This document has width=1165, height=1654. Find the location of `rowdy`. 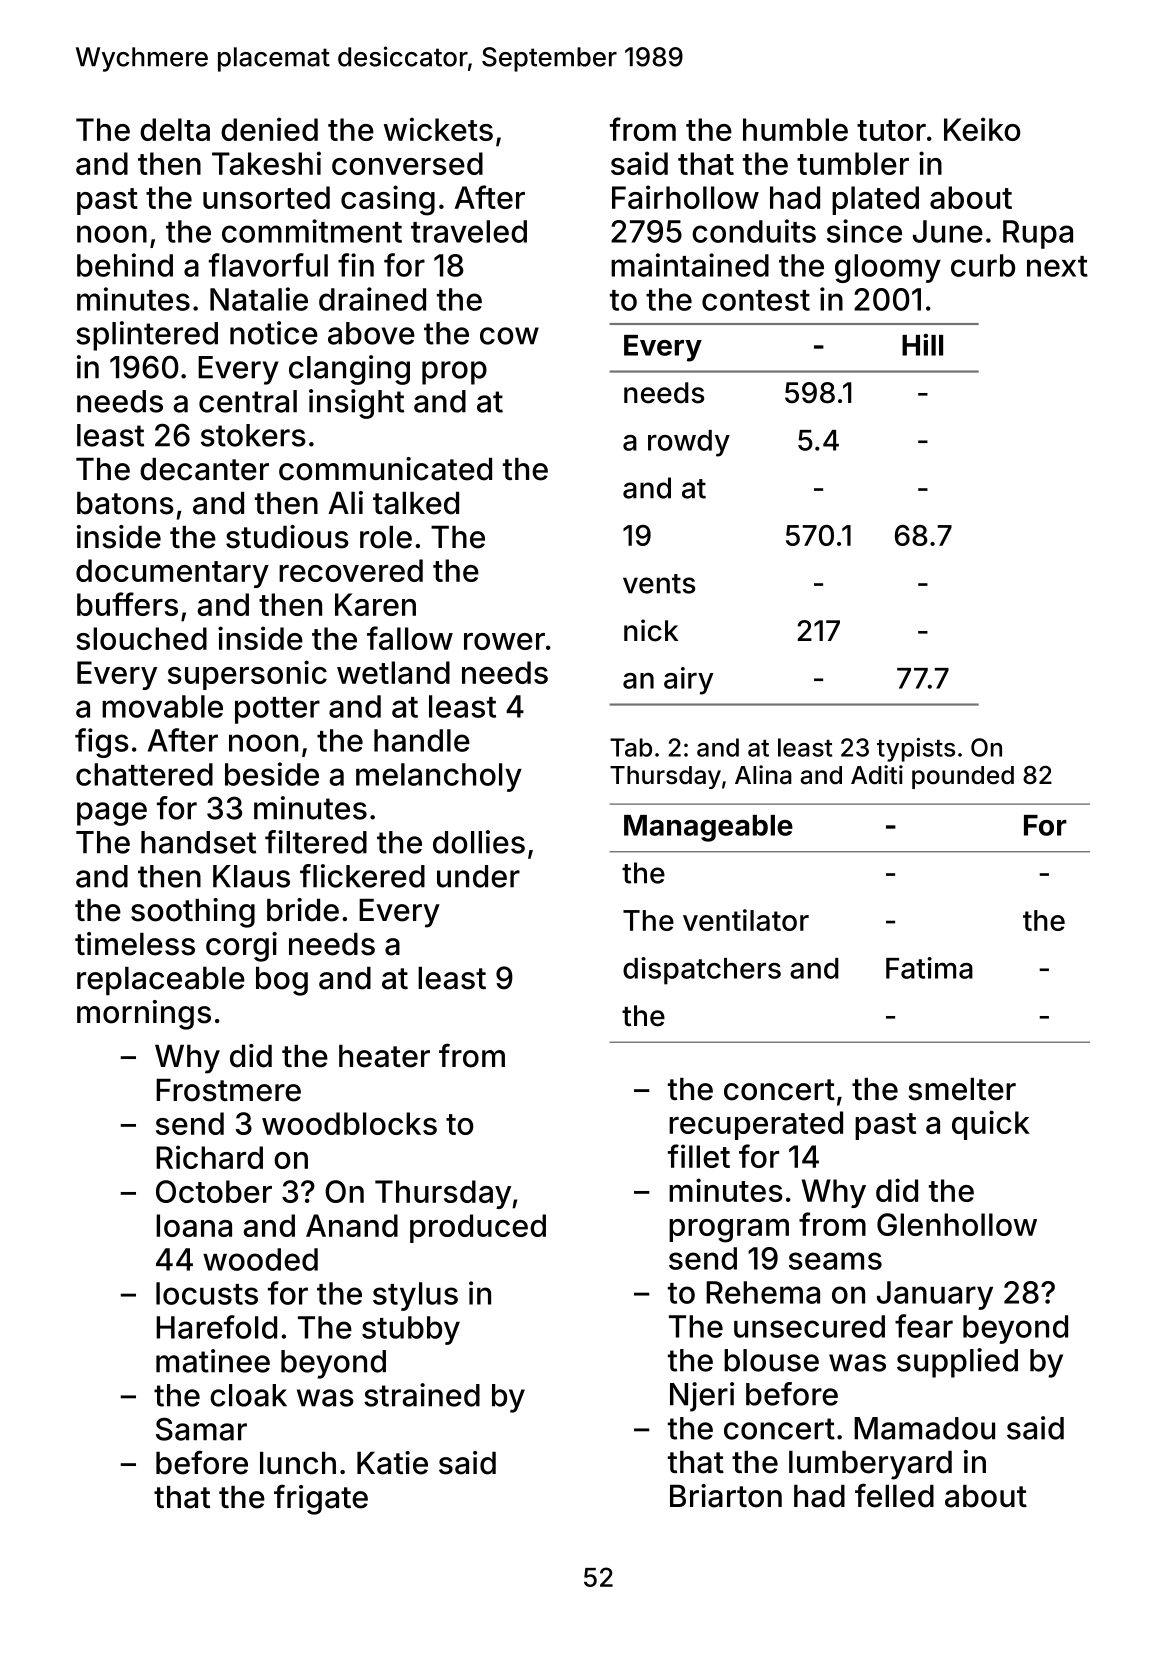

rowdy is located at coordinates (689, 443).
